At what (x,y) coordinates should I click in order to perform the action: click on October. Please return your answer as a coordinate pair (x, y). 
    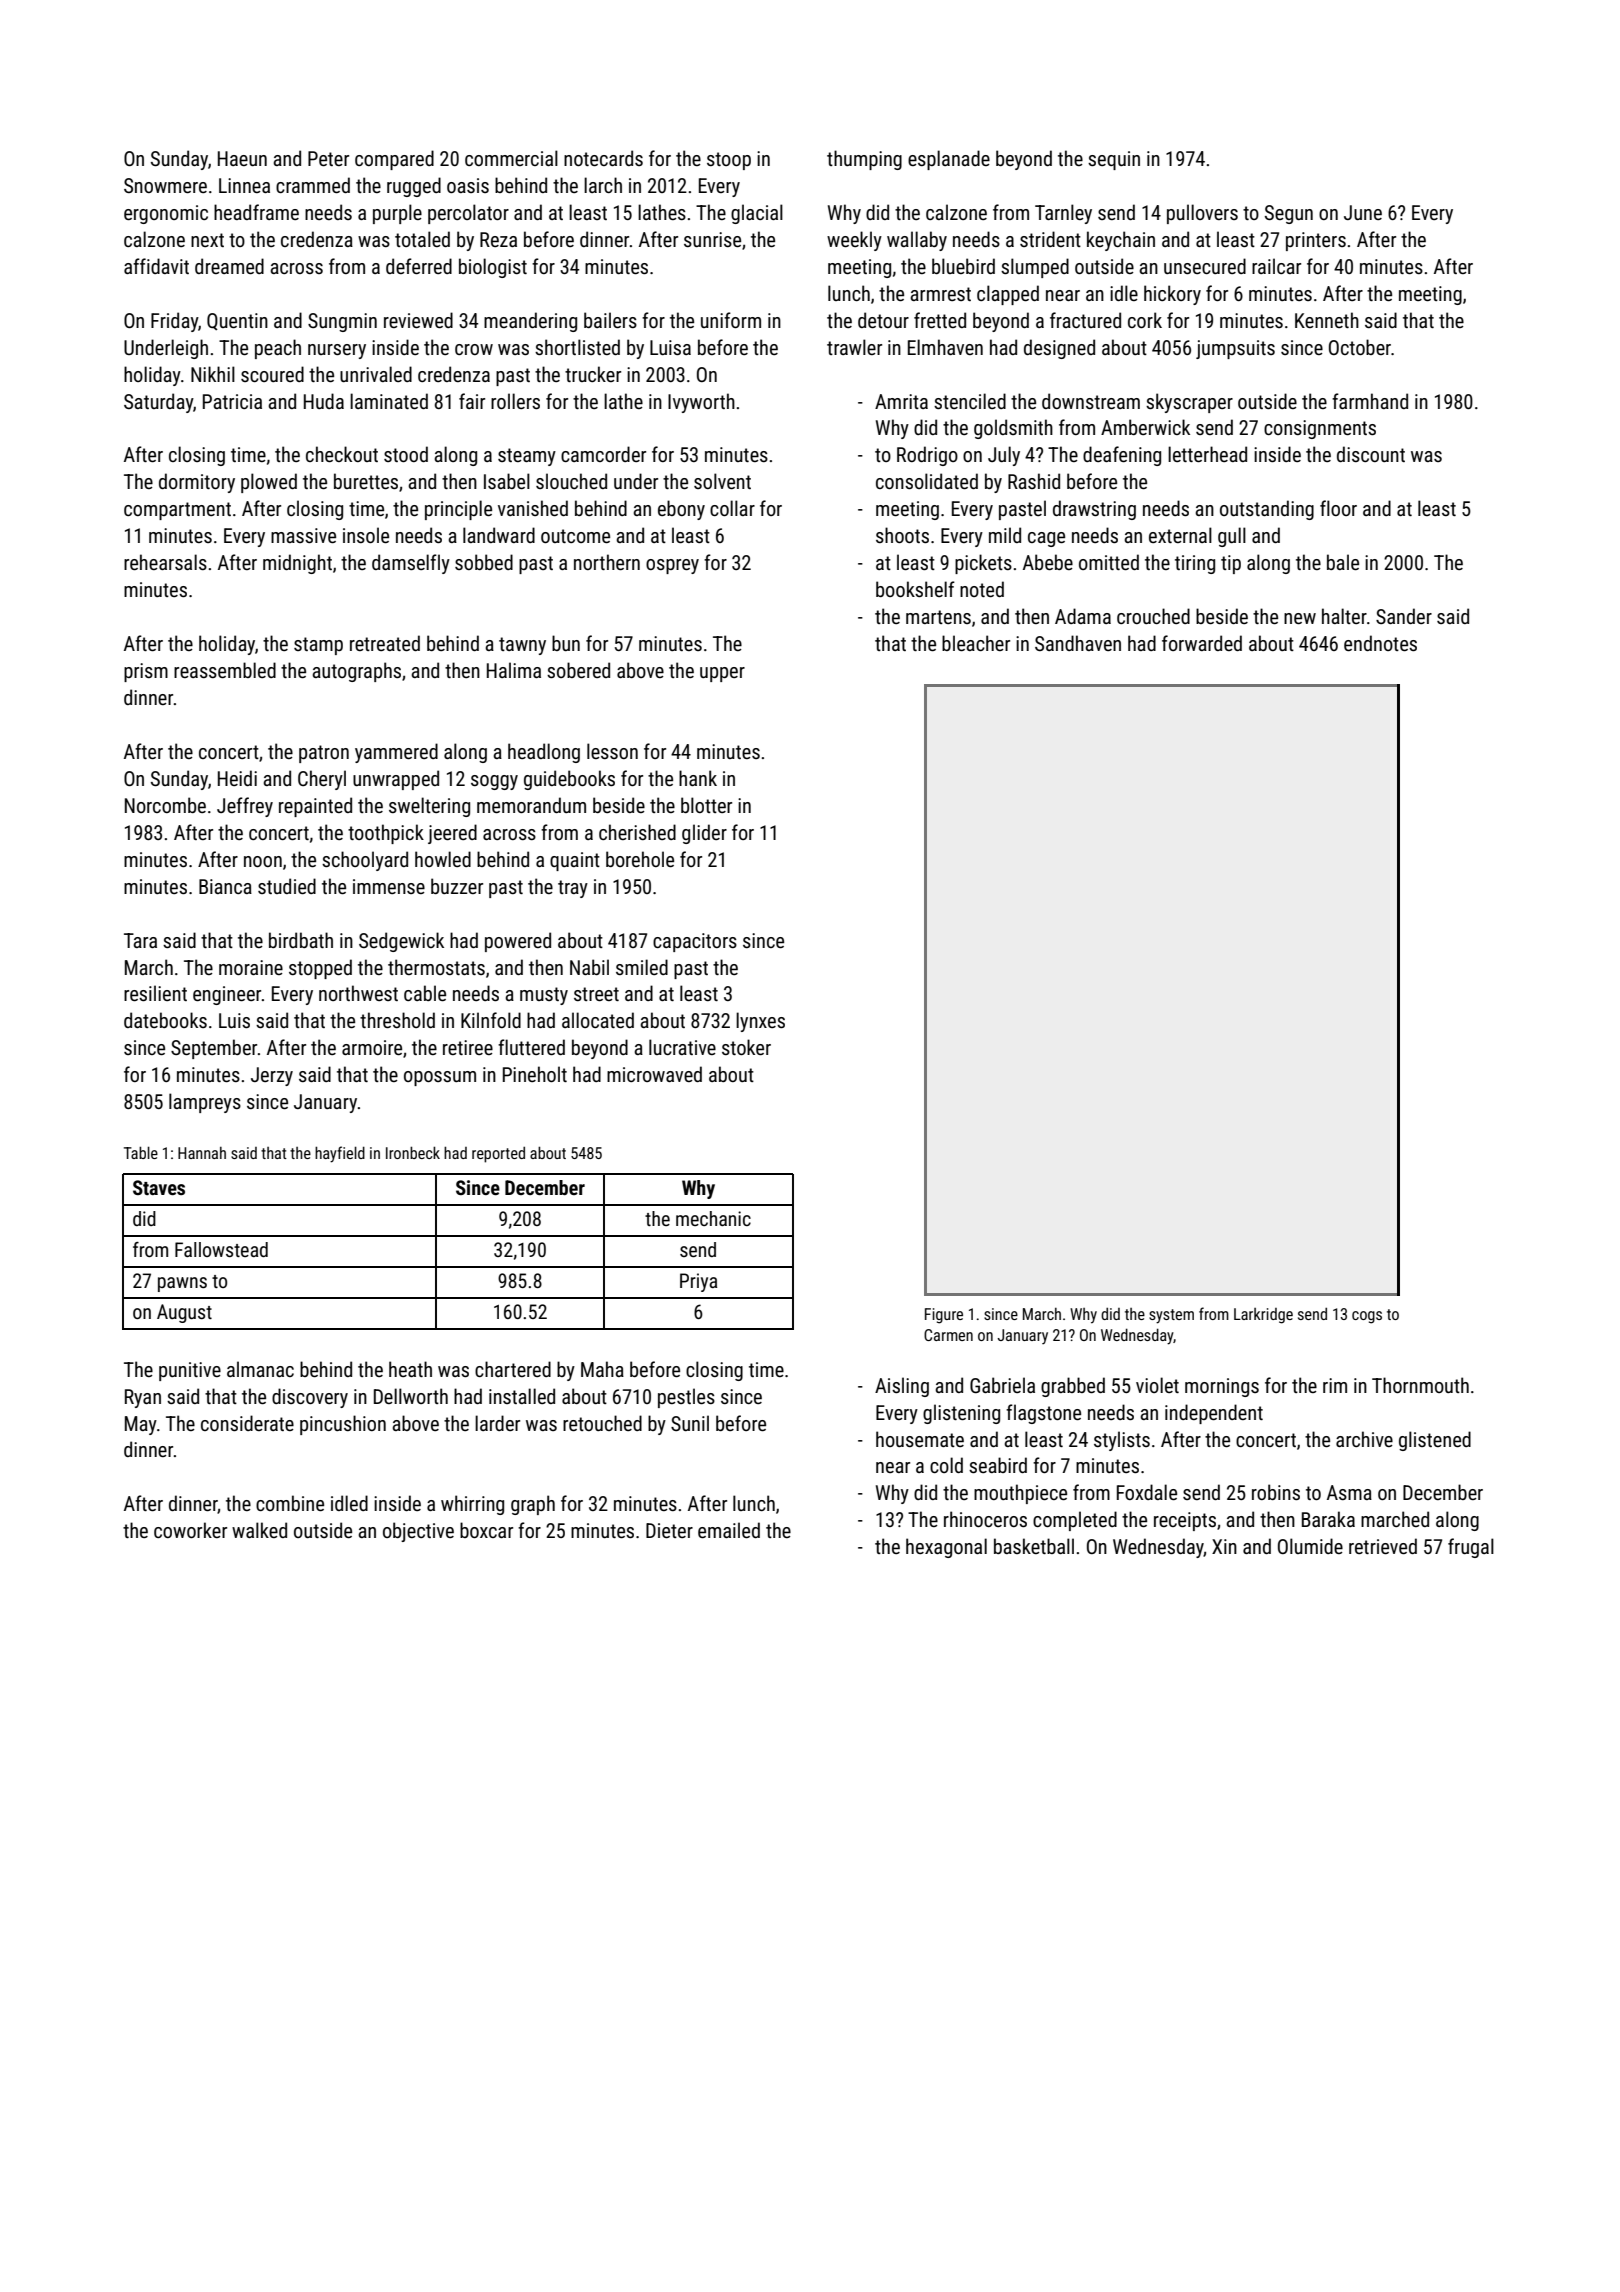
    Looking at the image, I should click on (1360, 347).
